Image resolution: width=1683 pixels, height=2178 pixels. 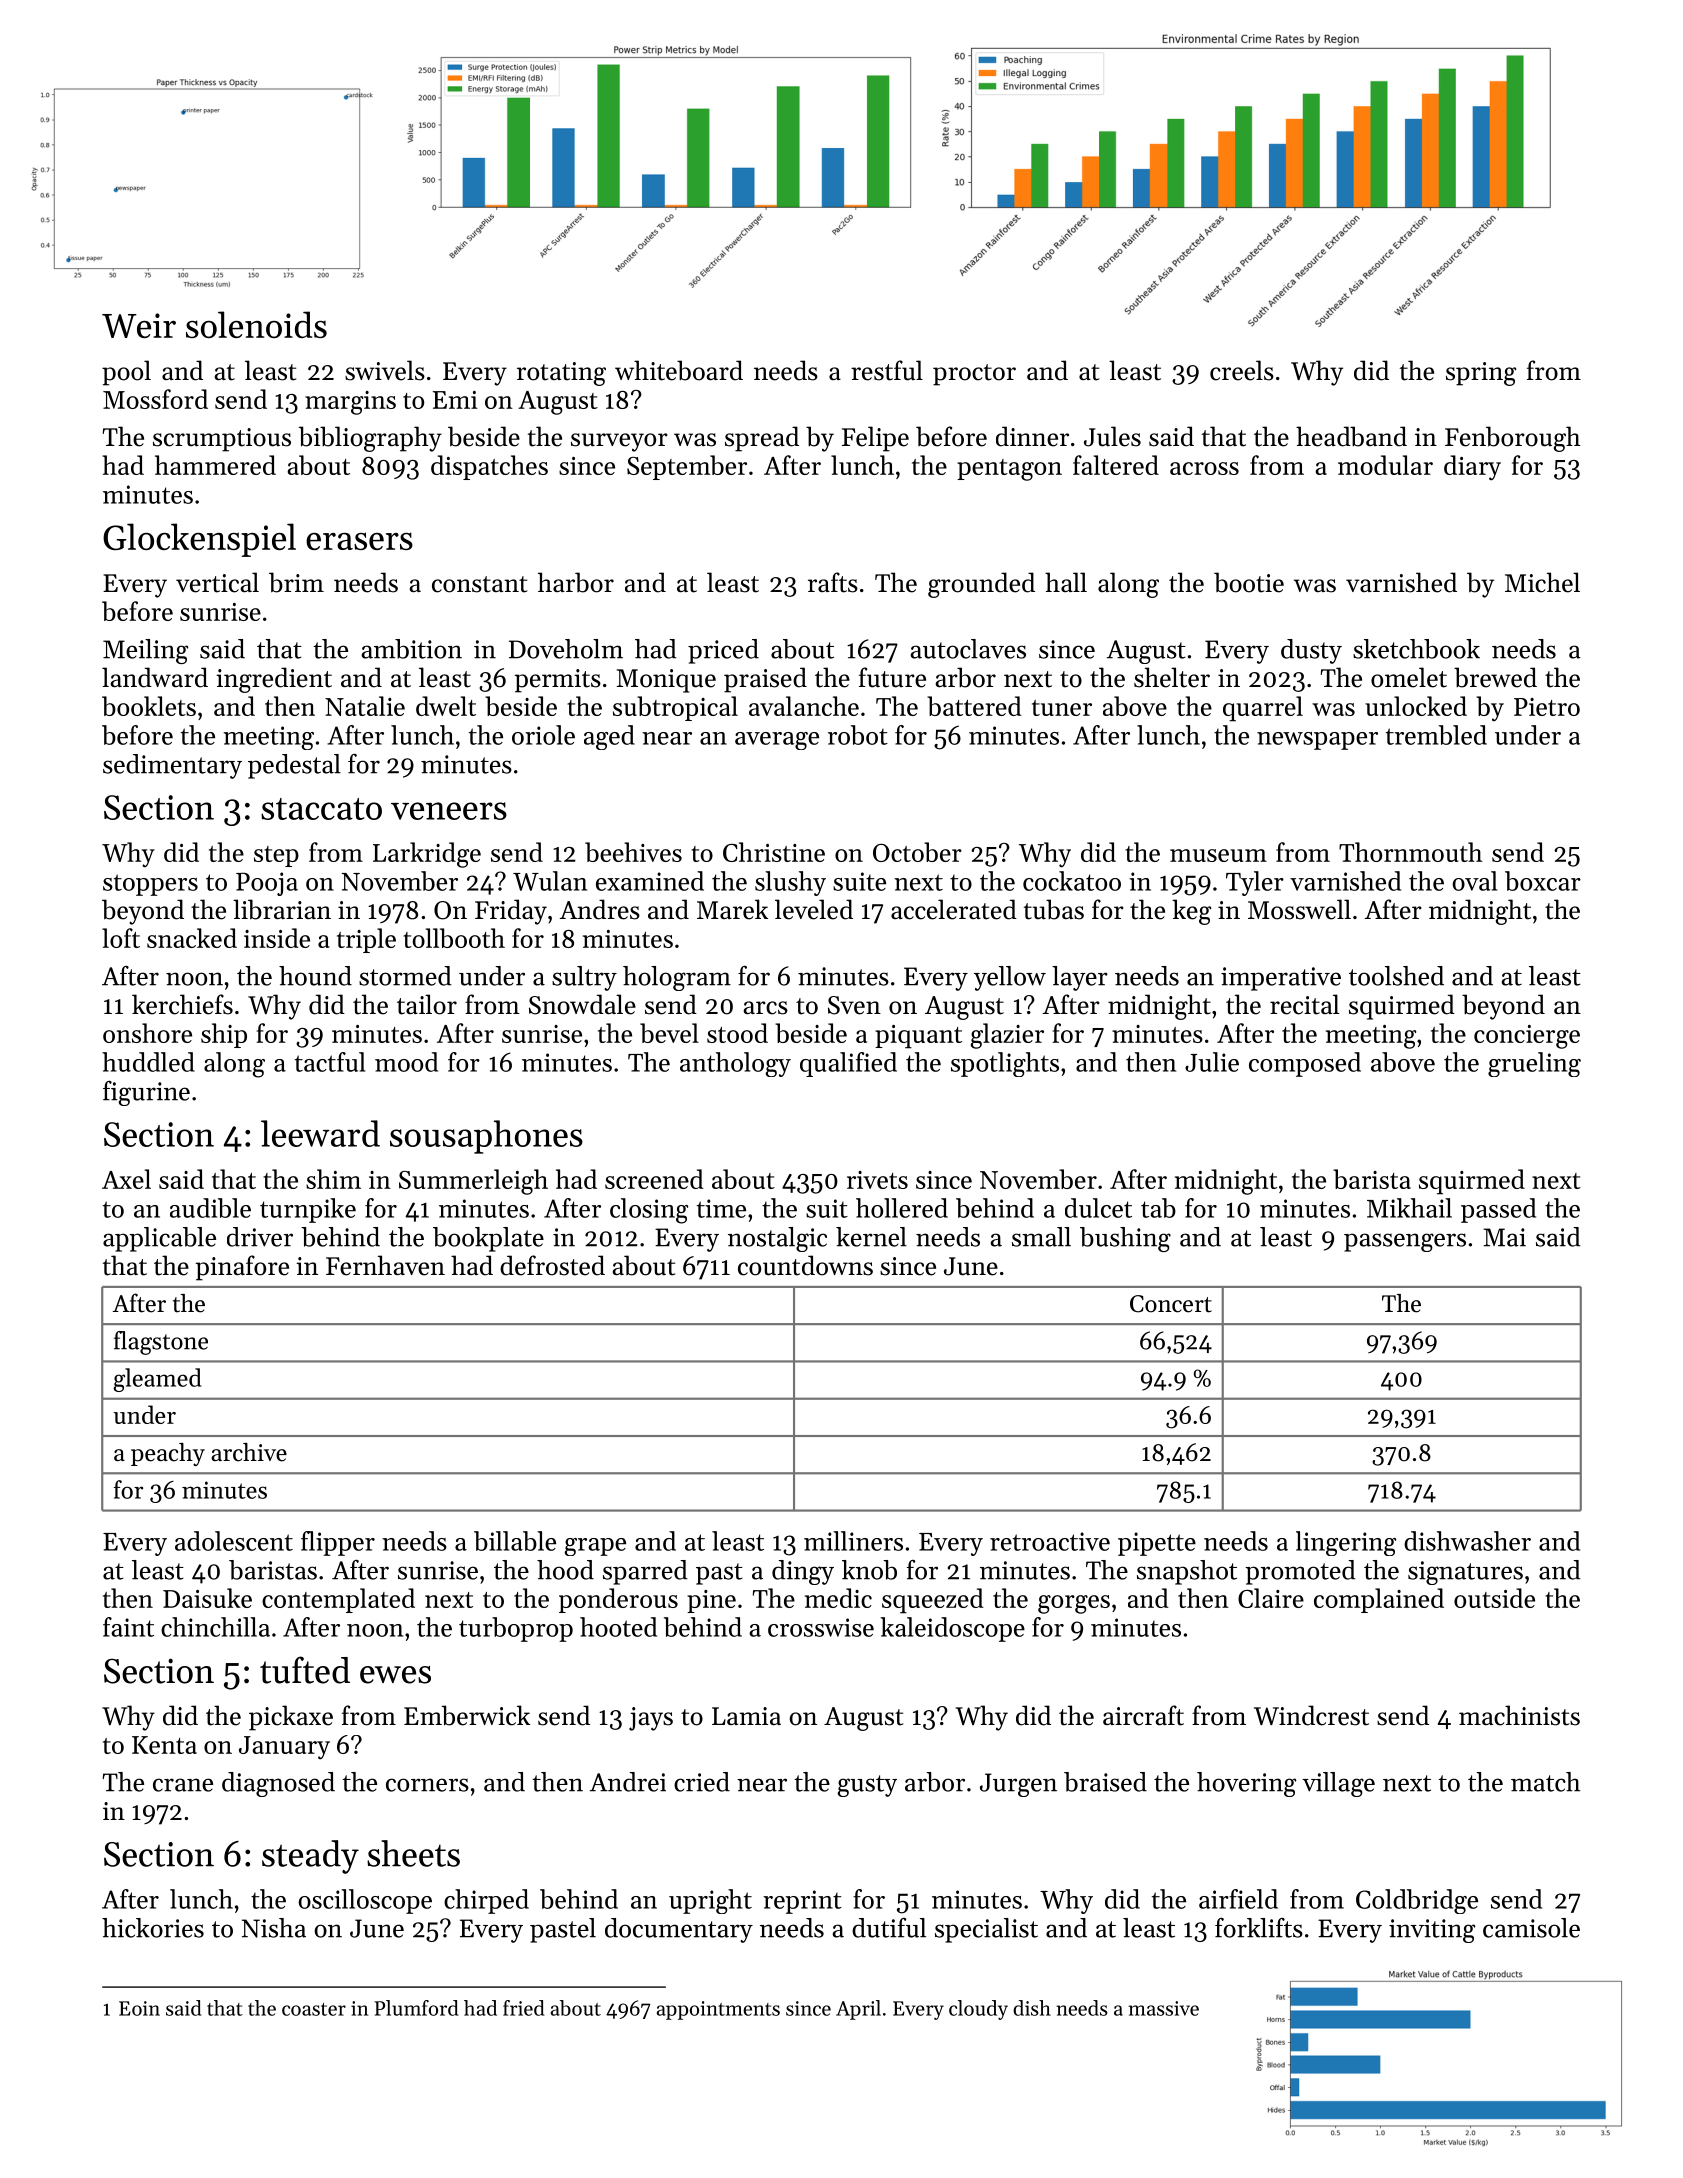 What do you see at coordinates (207, 1598) in the screenshot?
I see `Daisuke` at bounding box center [207, 1598].
